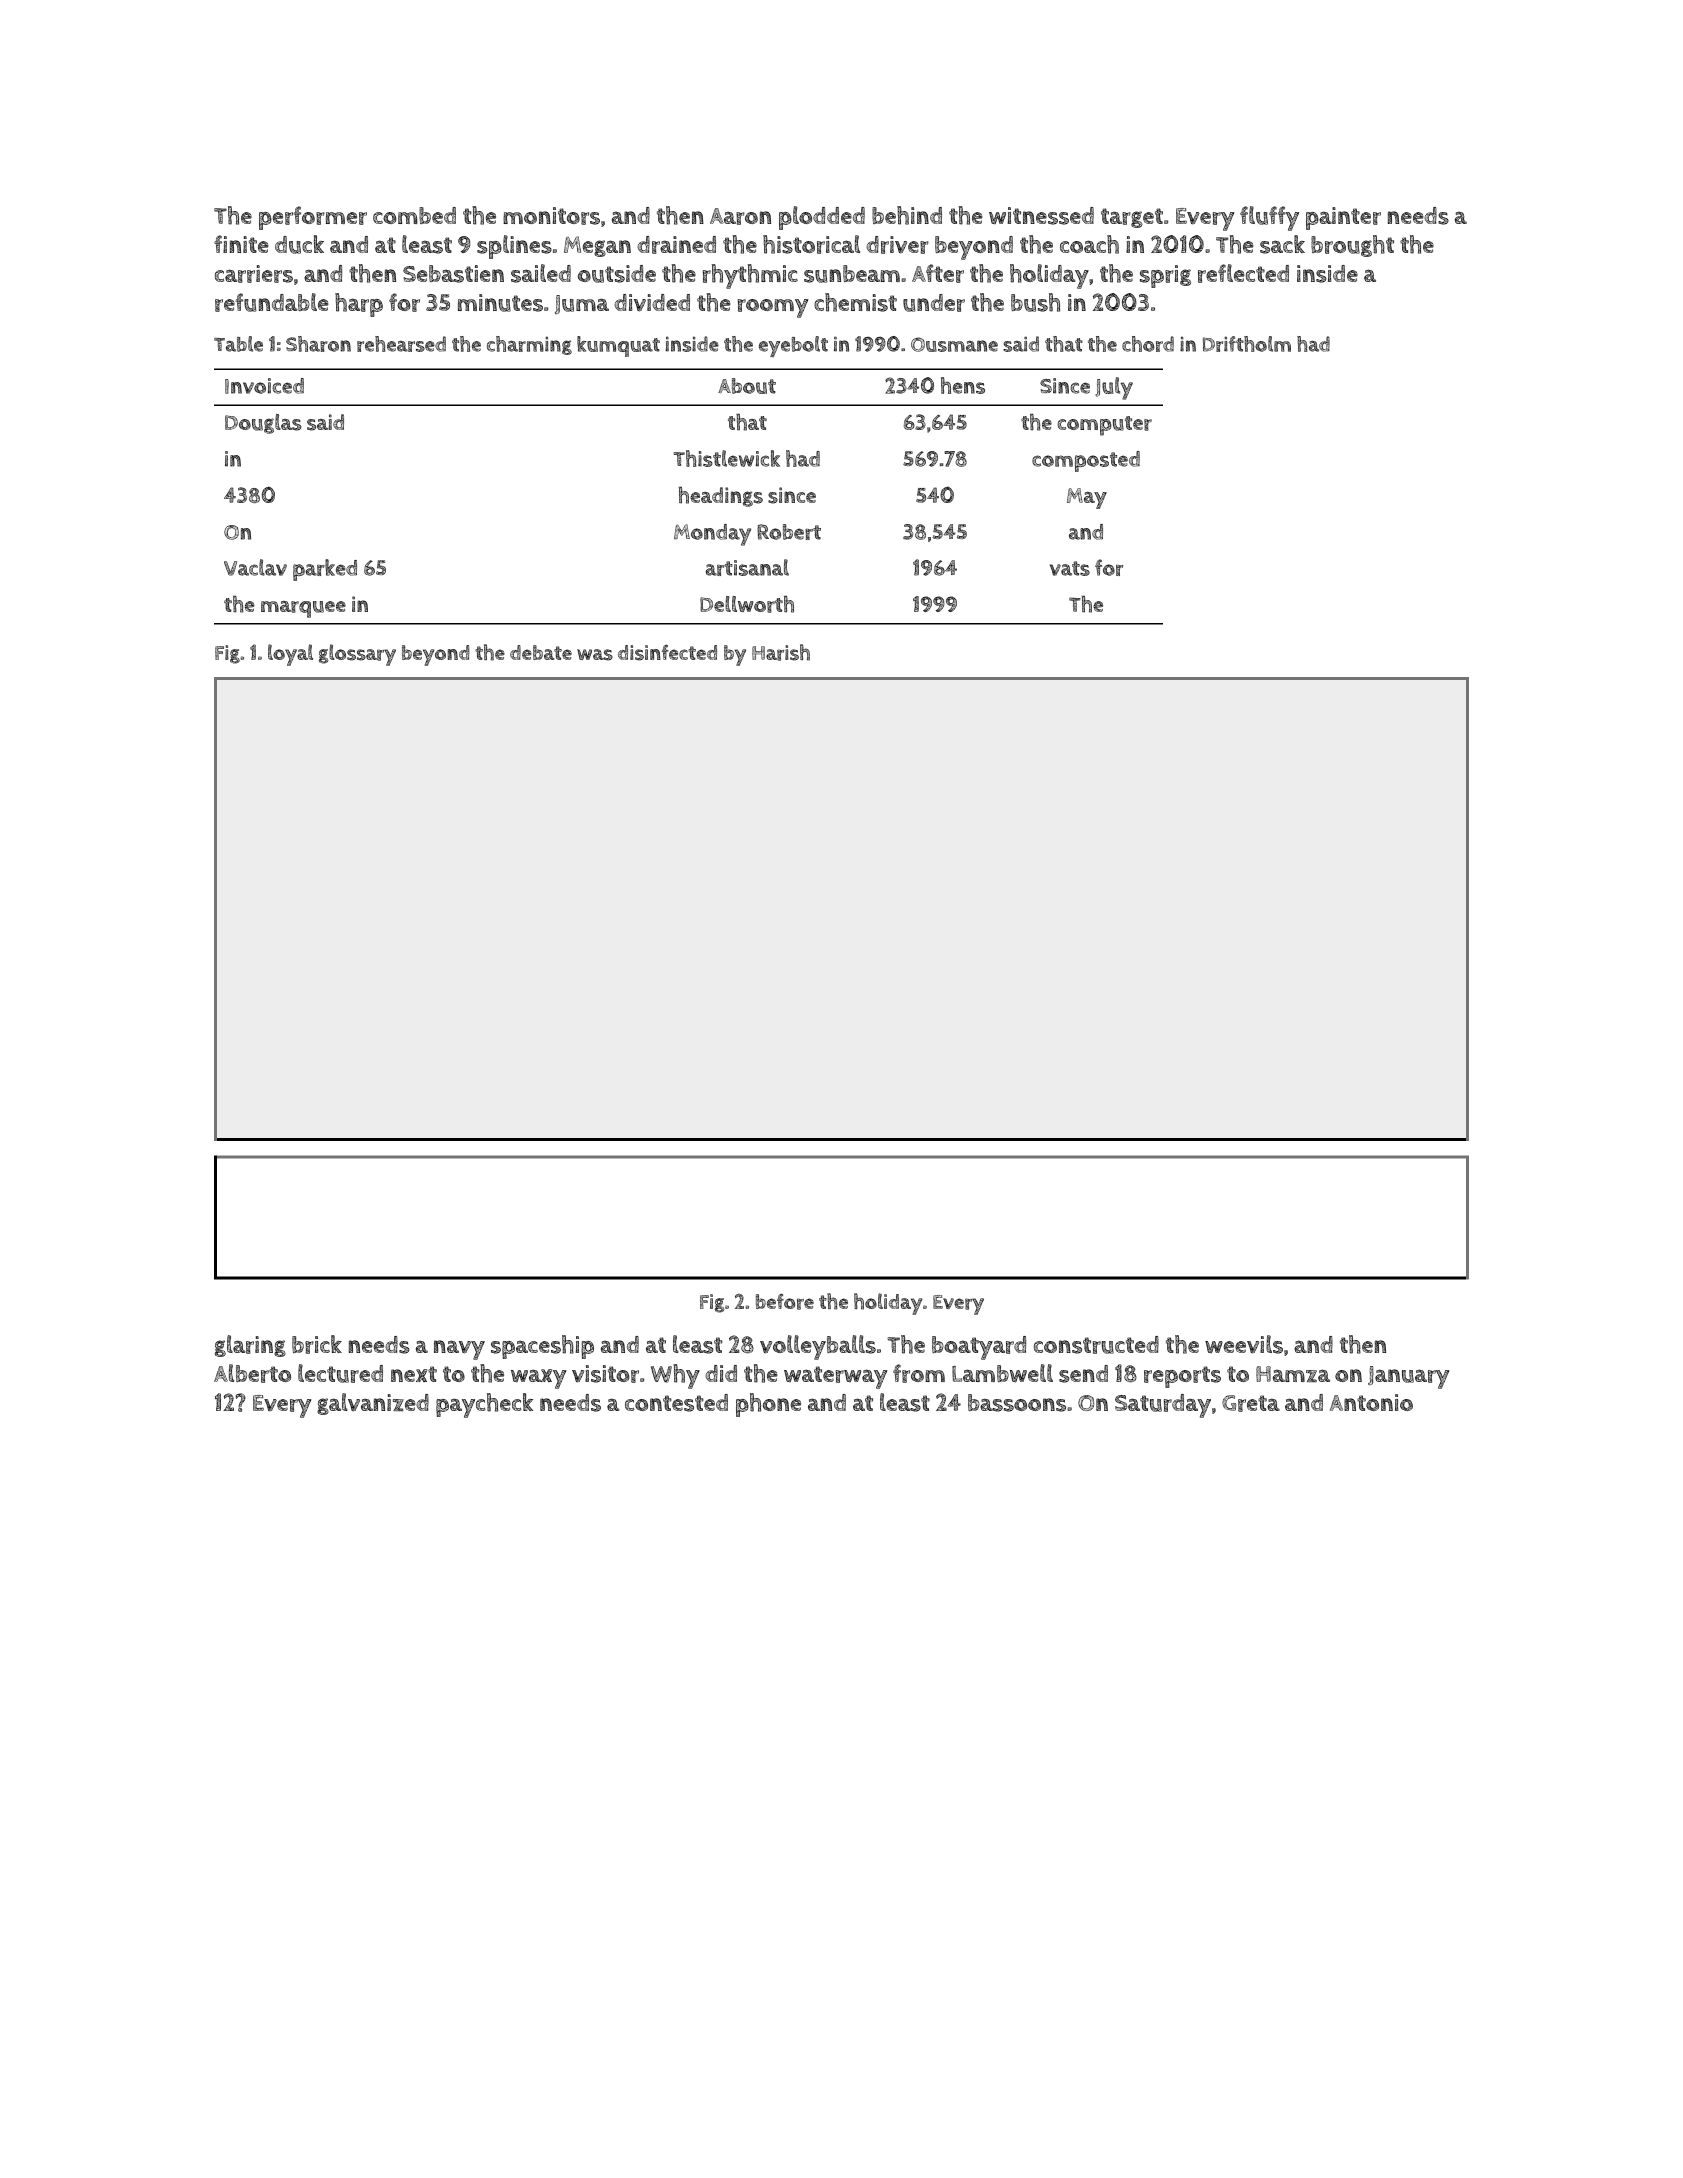 The width and height of the screenshot is (1683, 2178). What do you see at coordinates (750, 276) in the screenshot?
I see `rhythmic` at bounding box center [750, 276].
